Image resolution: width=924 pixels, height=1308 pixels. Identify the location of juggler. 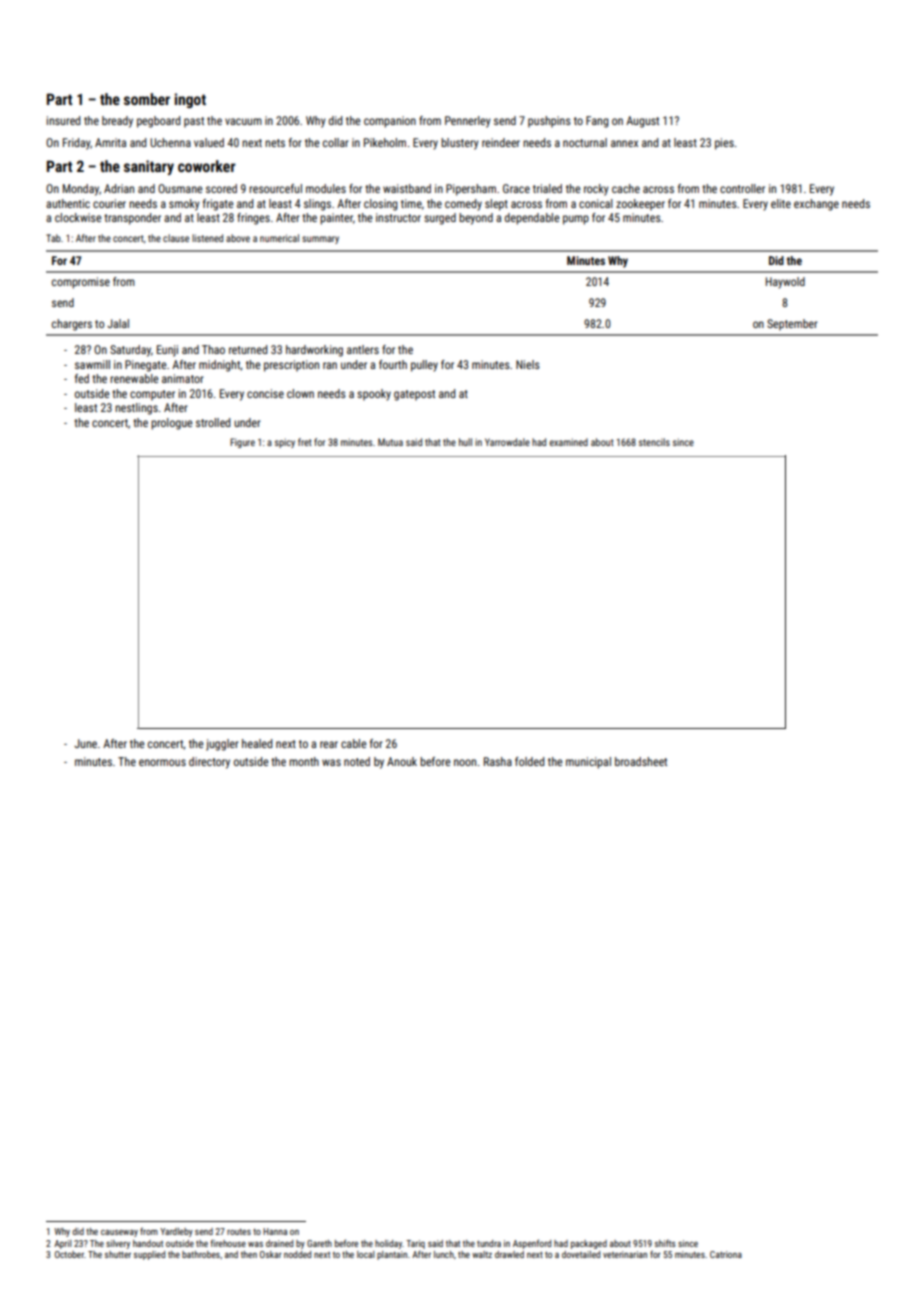
(222, 745).
